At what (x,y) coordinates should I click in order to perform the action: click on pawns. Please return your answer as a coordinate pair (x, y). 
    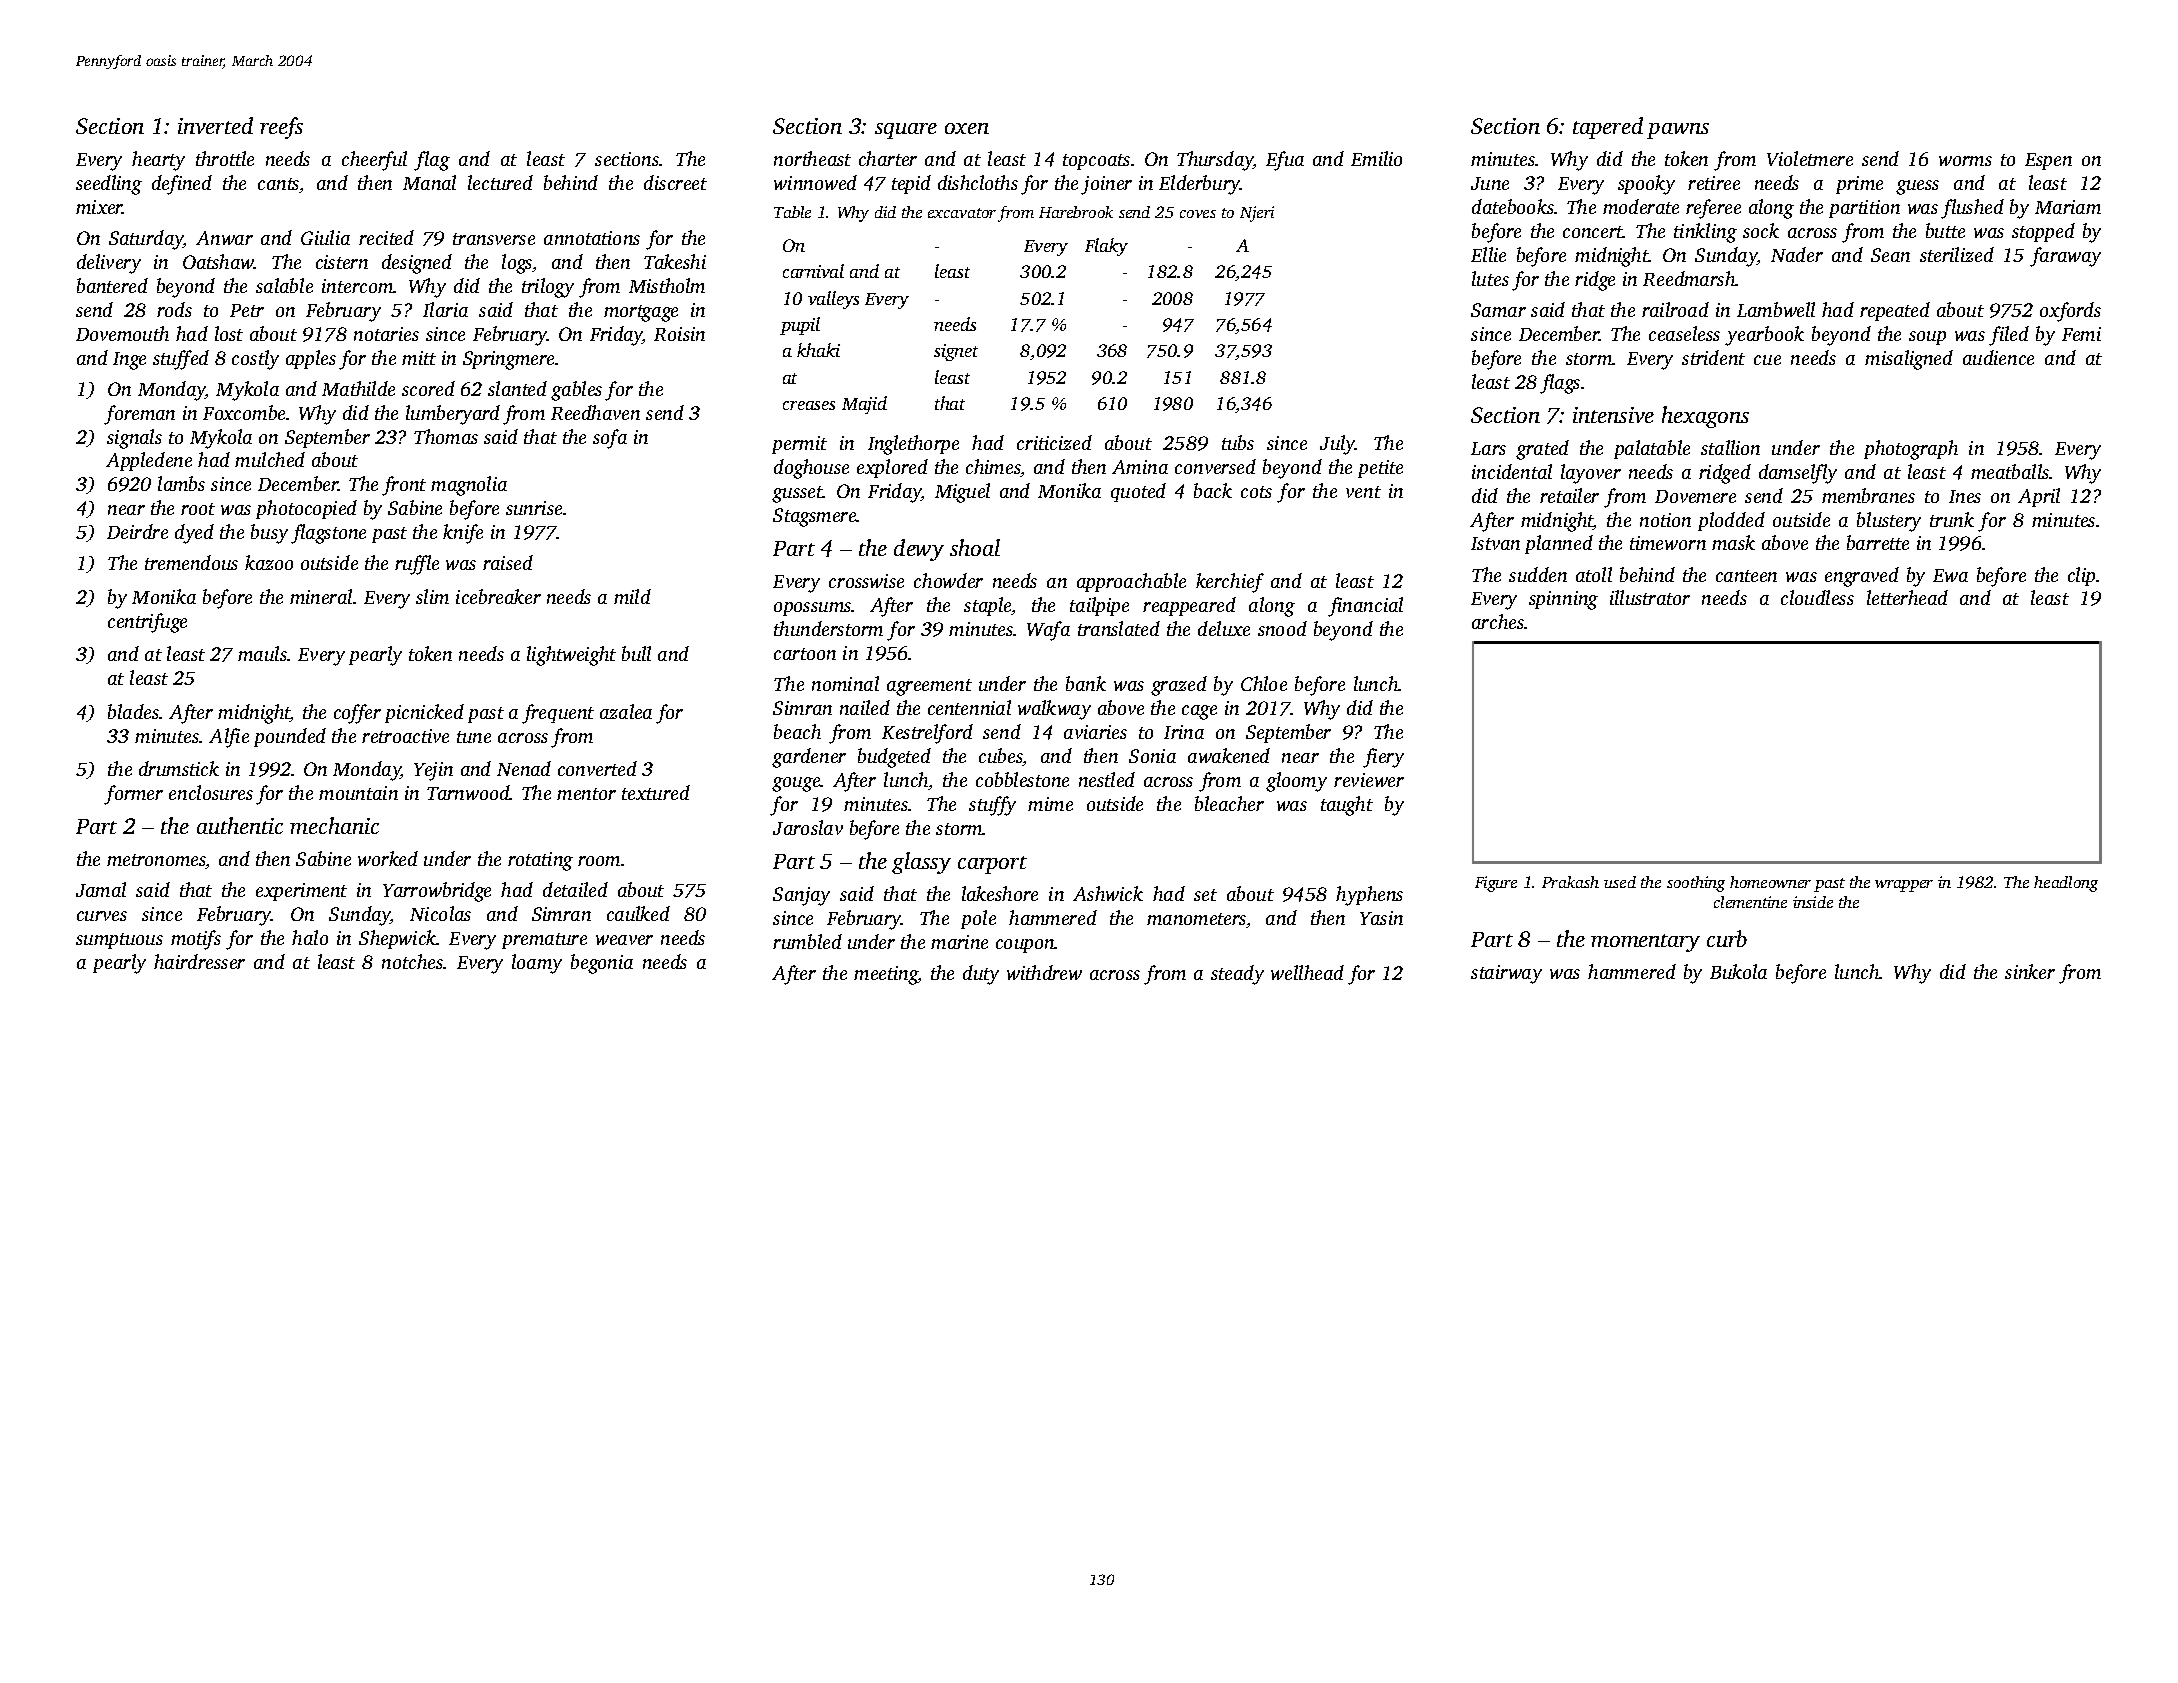
    Looking at the image, I should click on (1678, 131).
